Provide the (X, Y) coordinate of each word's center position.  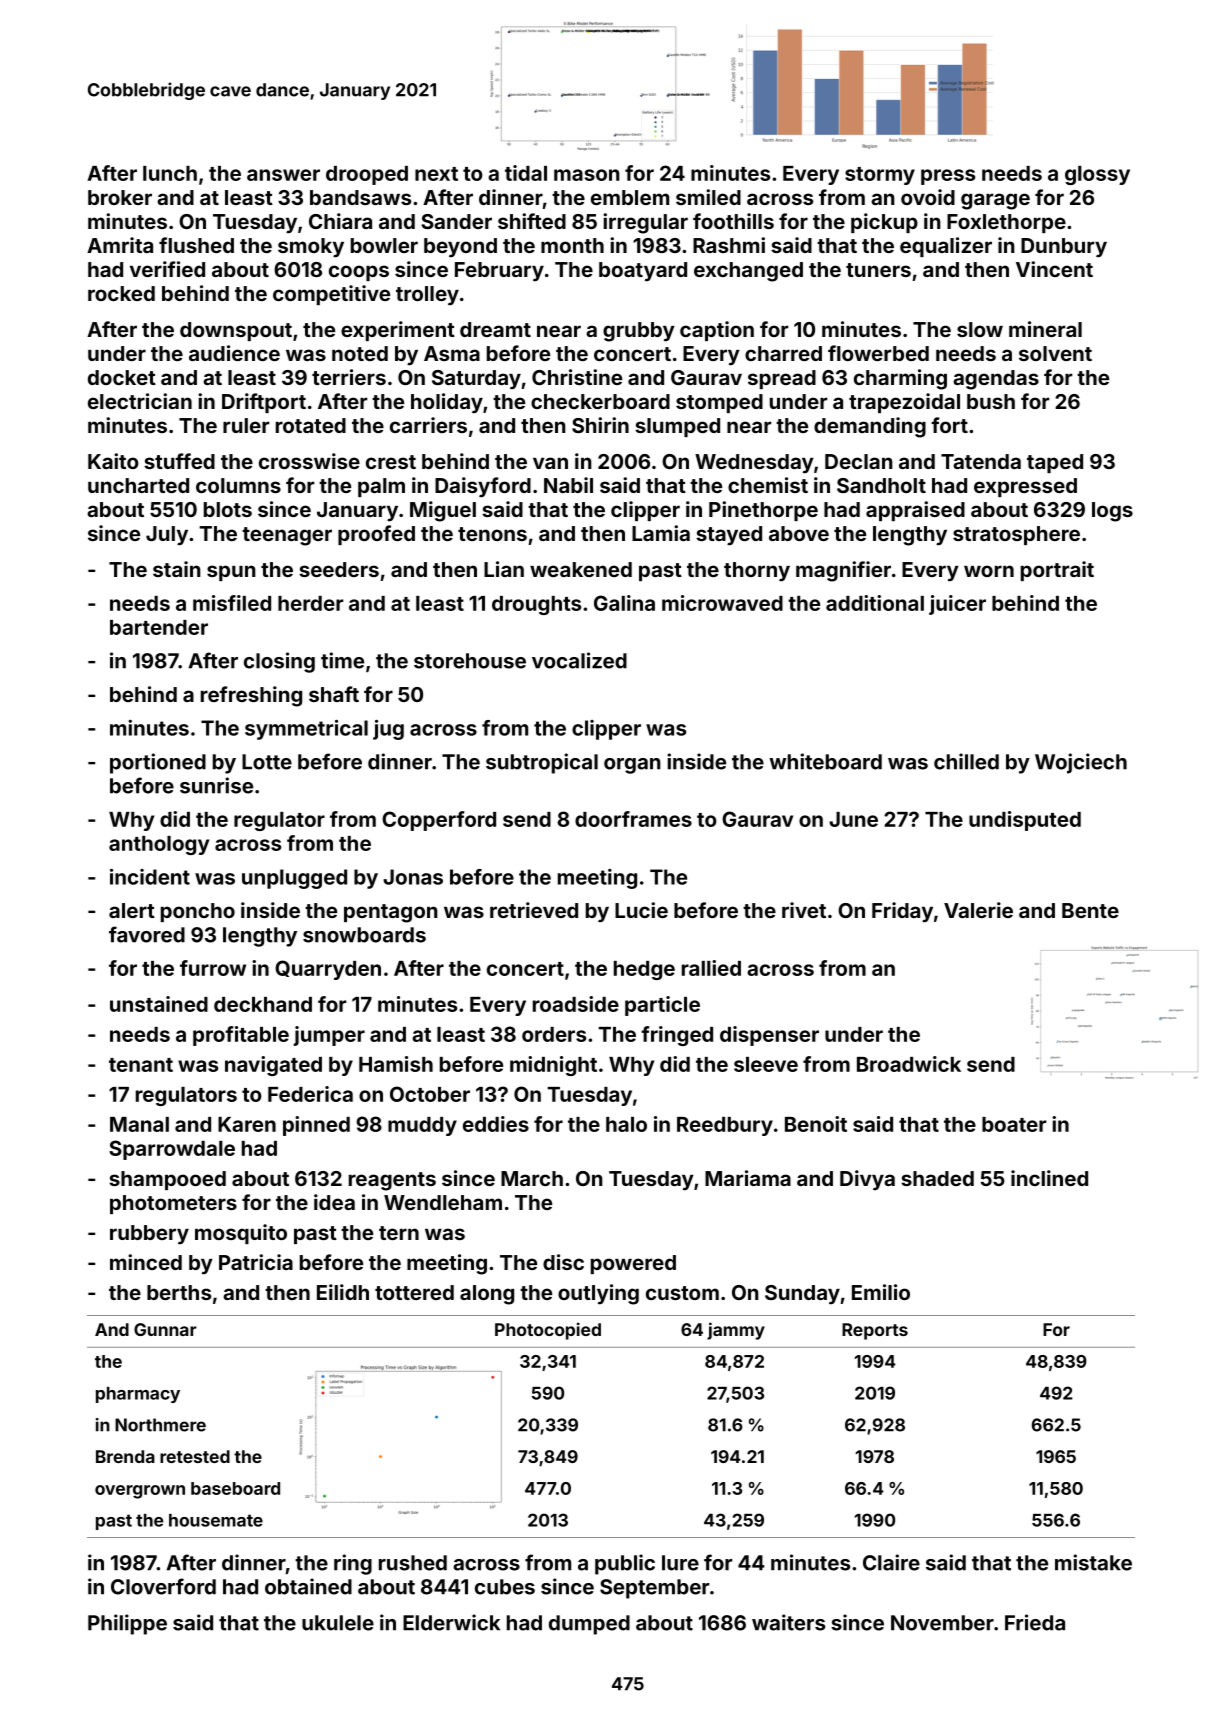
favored (147, 934)
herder (310, 603)
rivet (804, 910)
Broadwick (909, 1064)
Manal (139, 1124)
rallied (711, 968)
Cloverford (163, 1586)
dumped (589, 1625)
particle (662, 1006)
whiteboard (825, 761)
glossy (1097, 175)
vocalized (579, 660)
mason (587, 175)
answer (283, 175)
